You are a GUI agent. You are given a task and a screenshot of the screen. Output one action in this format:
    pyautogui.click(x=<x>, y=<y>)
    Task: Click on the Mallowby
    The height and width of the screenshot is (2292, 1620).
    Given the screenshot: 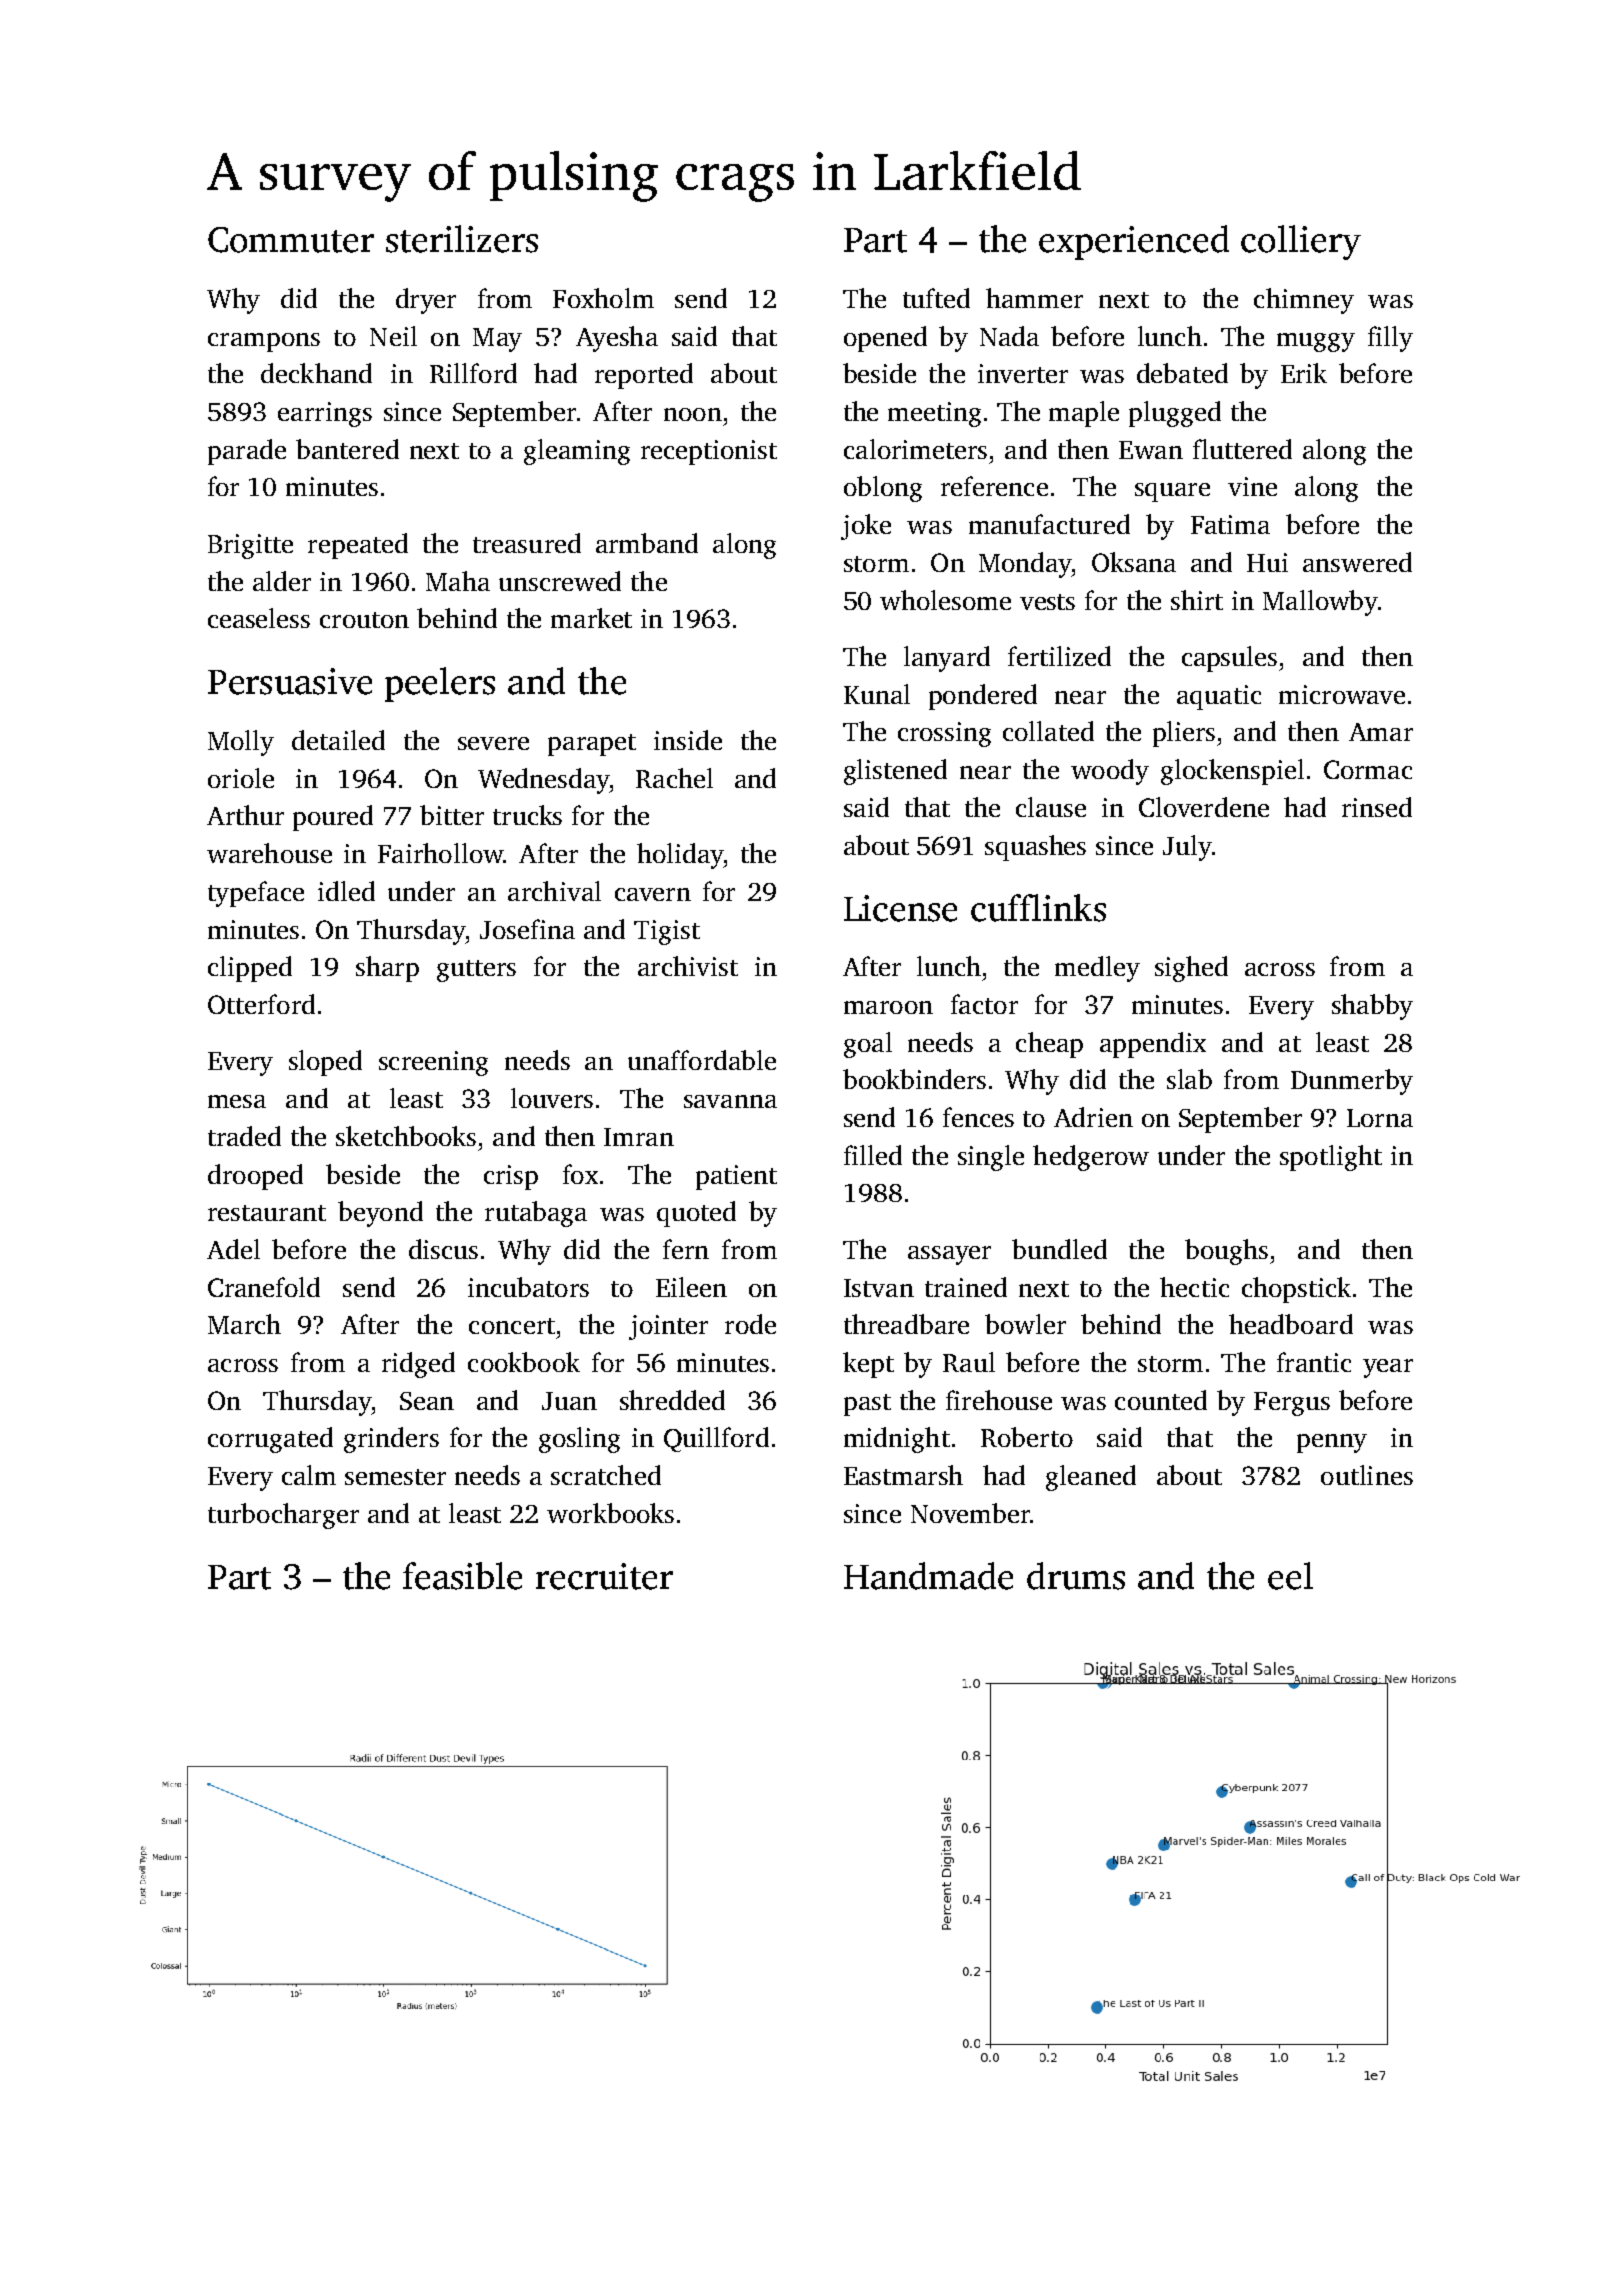 What is the action you would take?
    pyautogui.click(x=1320, y=603)
